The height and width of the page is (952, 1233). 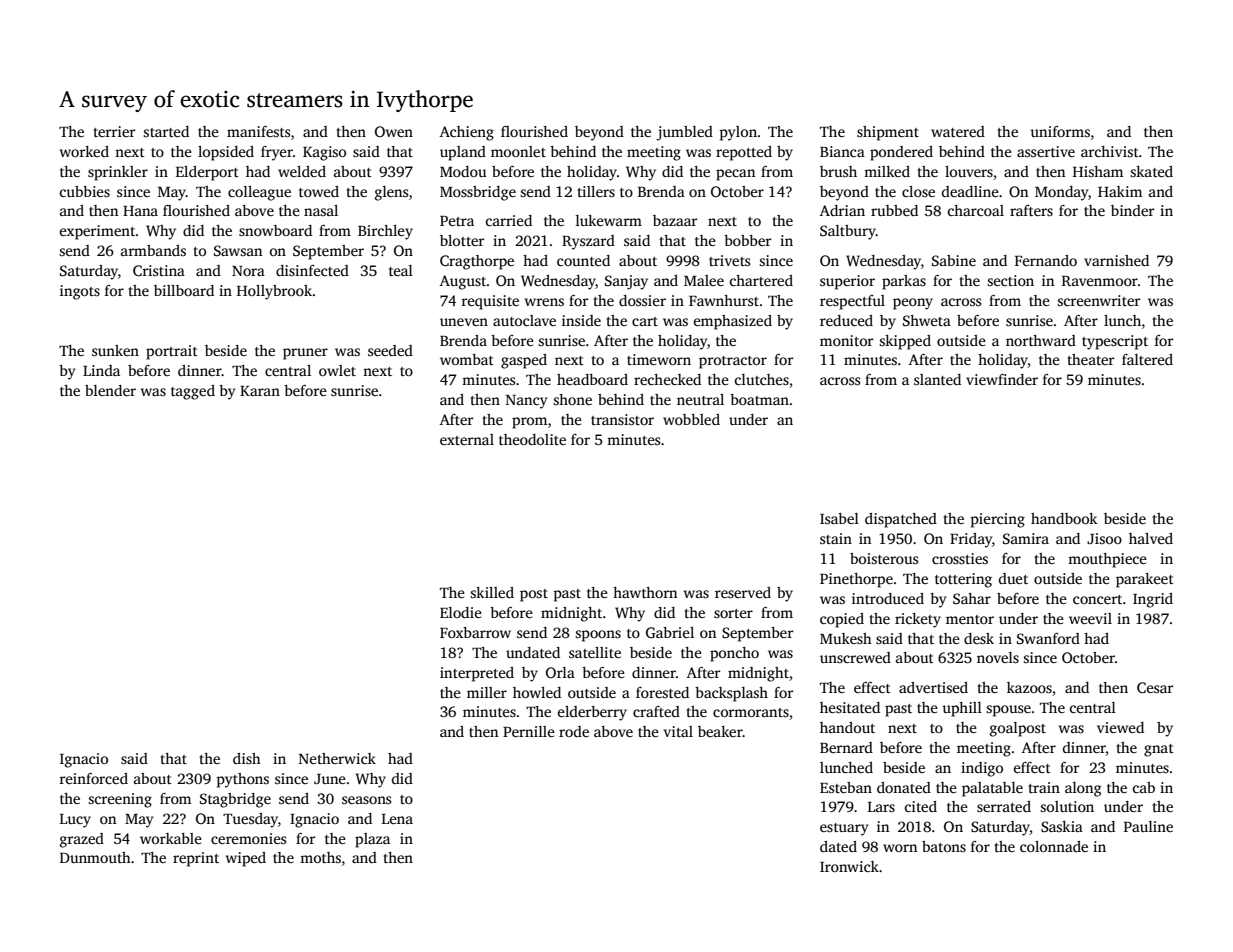 I want to click on handbook, so click(x=1064, y=518).
